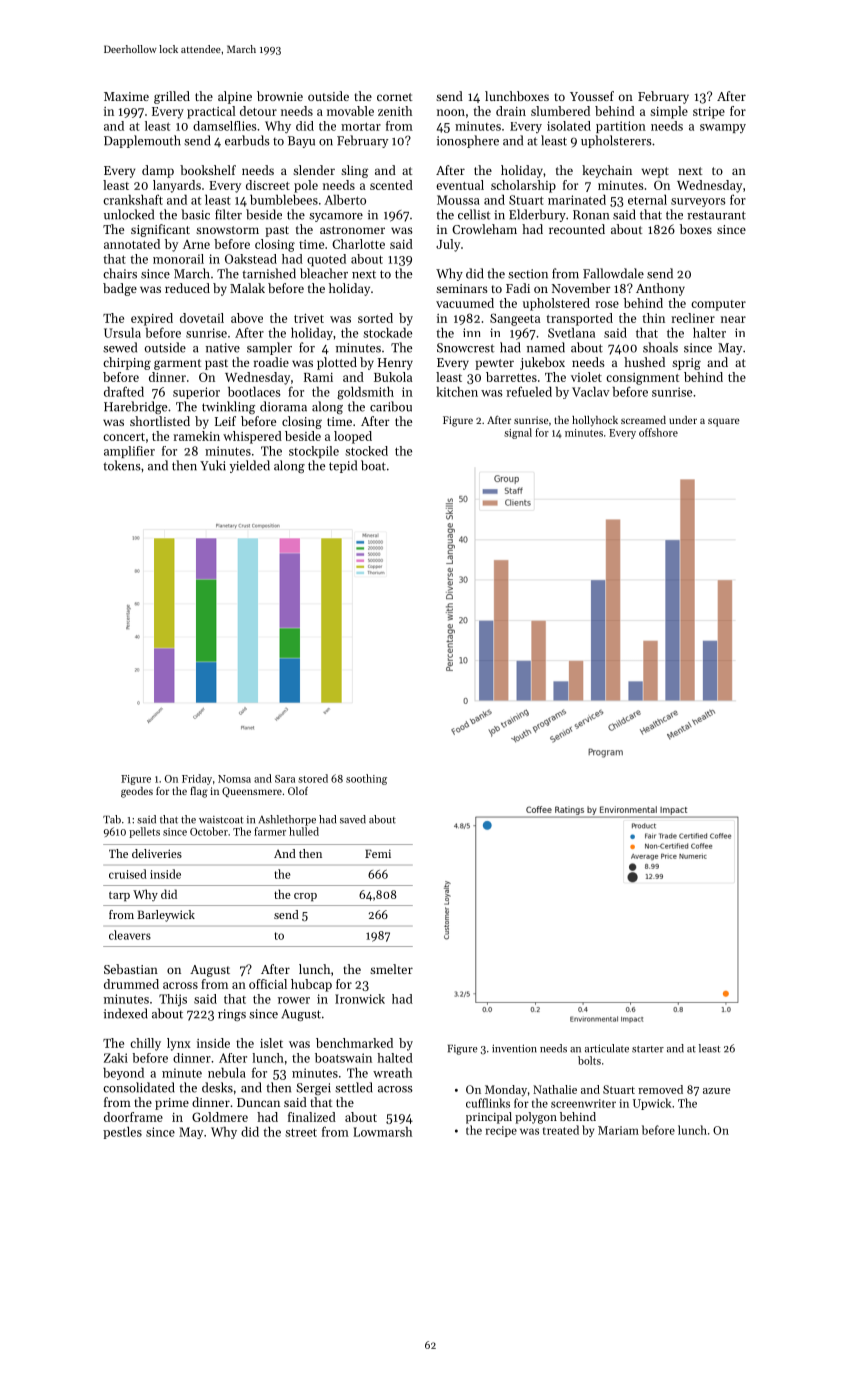  Describe the element at coordinates (313, 778) in the page. I see `stored` at that location.
